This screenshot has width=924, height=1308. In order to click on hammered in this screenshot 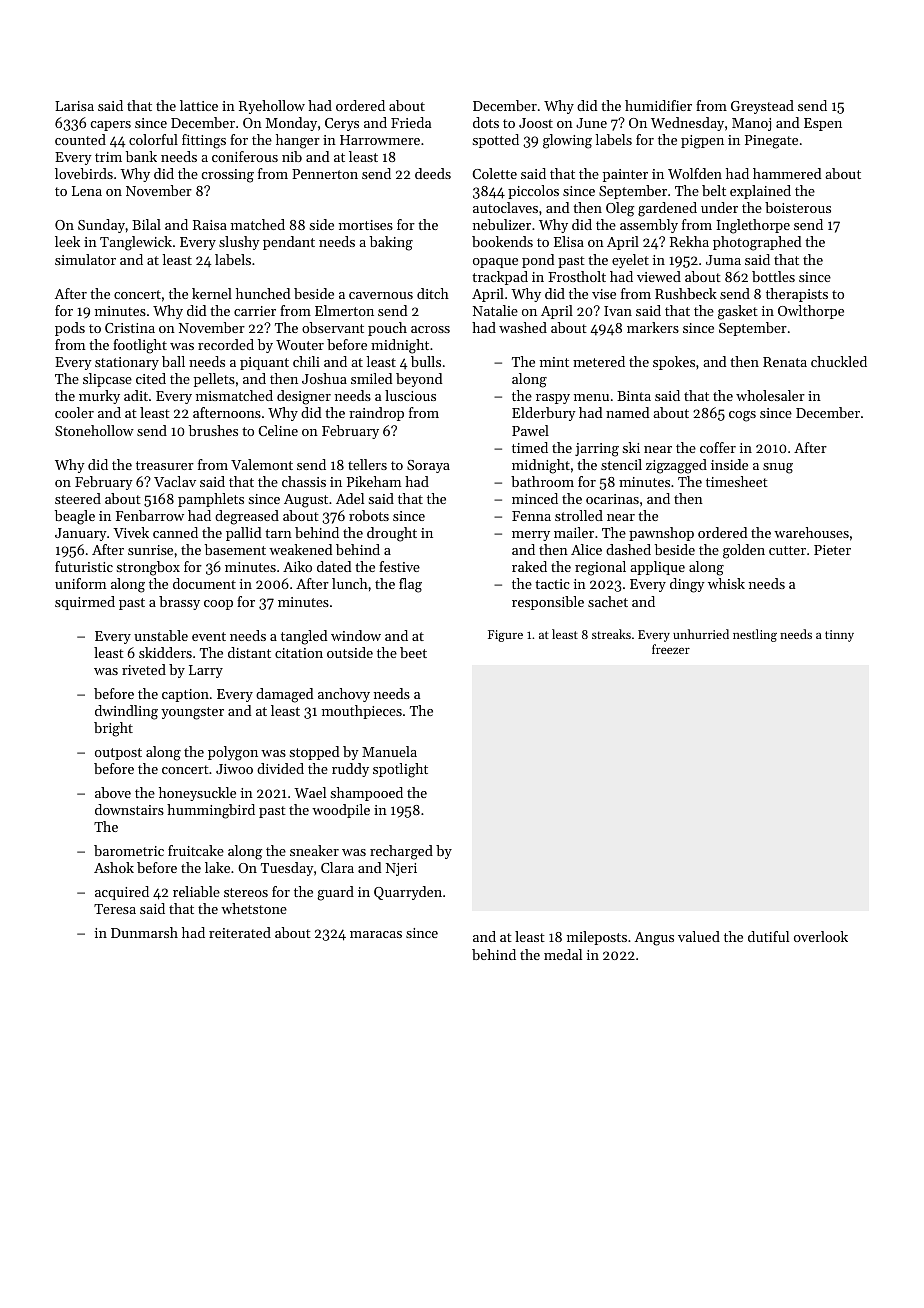, I will do `click(787, 173)`.
